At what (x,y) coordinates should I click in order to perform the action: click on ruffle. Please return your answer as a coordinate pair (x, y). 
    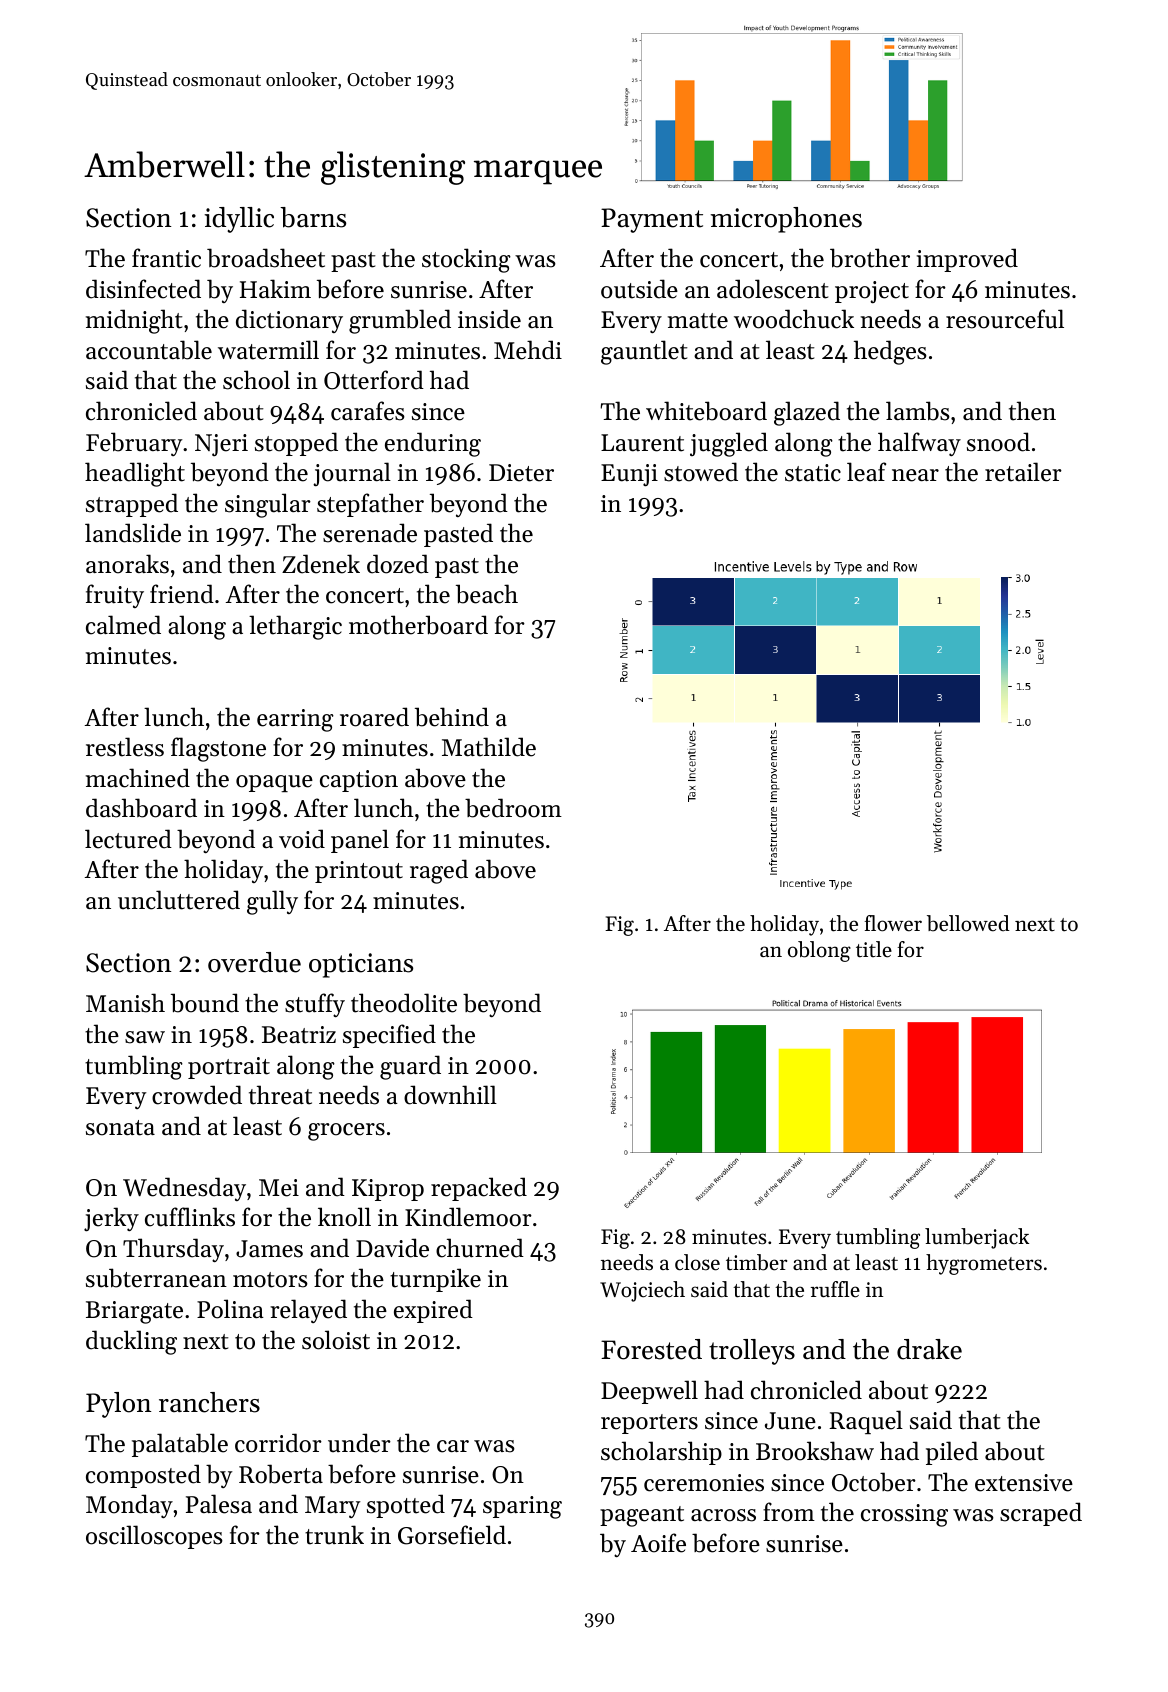
    Looking at the image, I should click on (835, 1289).
